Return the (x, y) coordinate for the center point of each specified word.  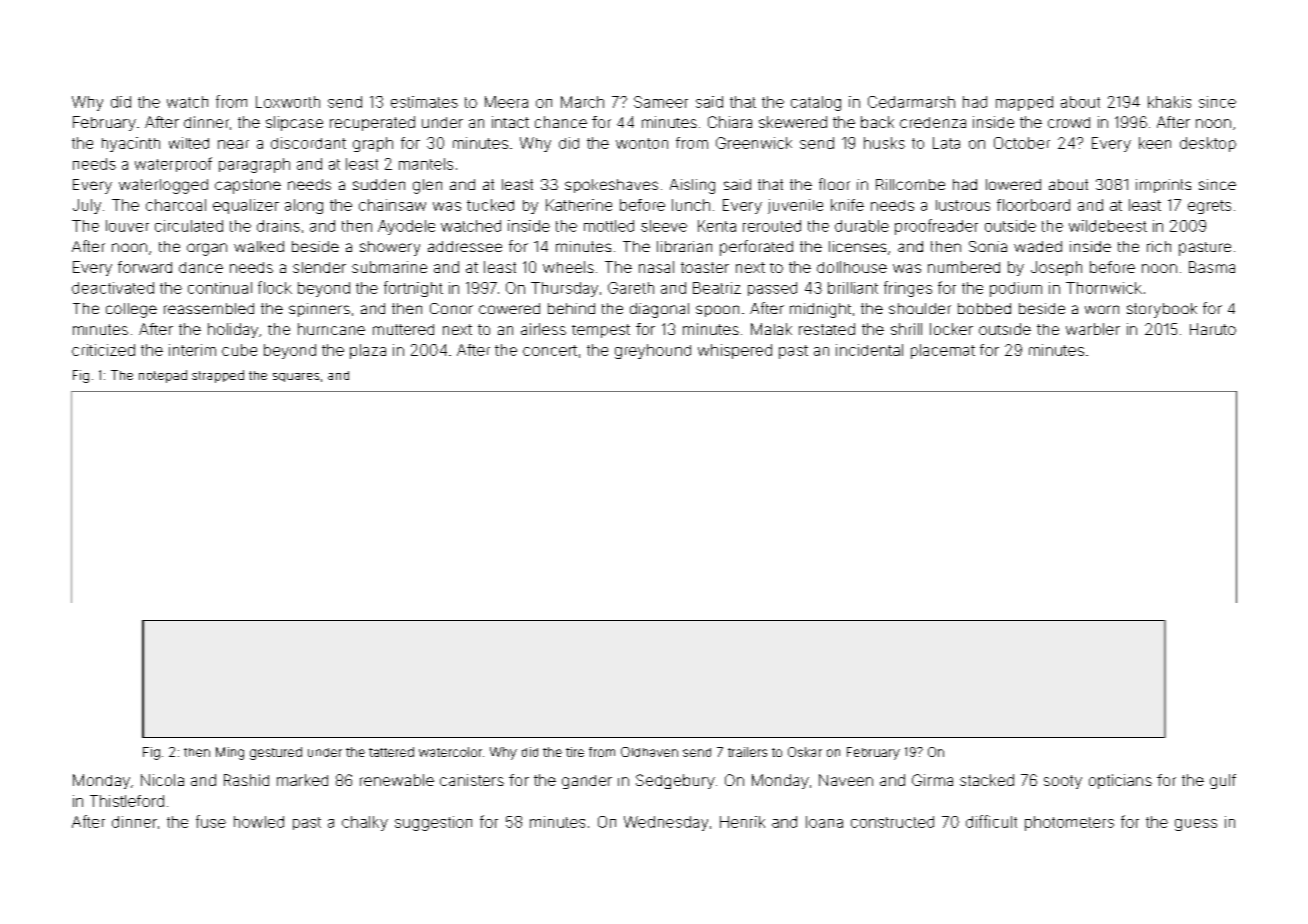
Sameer (661, 102)
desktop (1208, 144)
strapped (218, 376)
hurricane (331, 329)
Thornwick (1104, 288)
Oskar (805, 752)
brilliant (853, 288)
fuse (211, 821)
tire (575, 752)
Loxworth (288, 102)
